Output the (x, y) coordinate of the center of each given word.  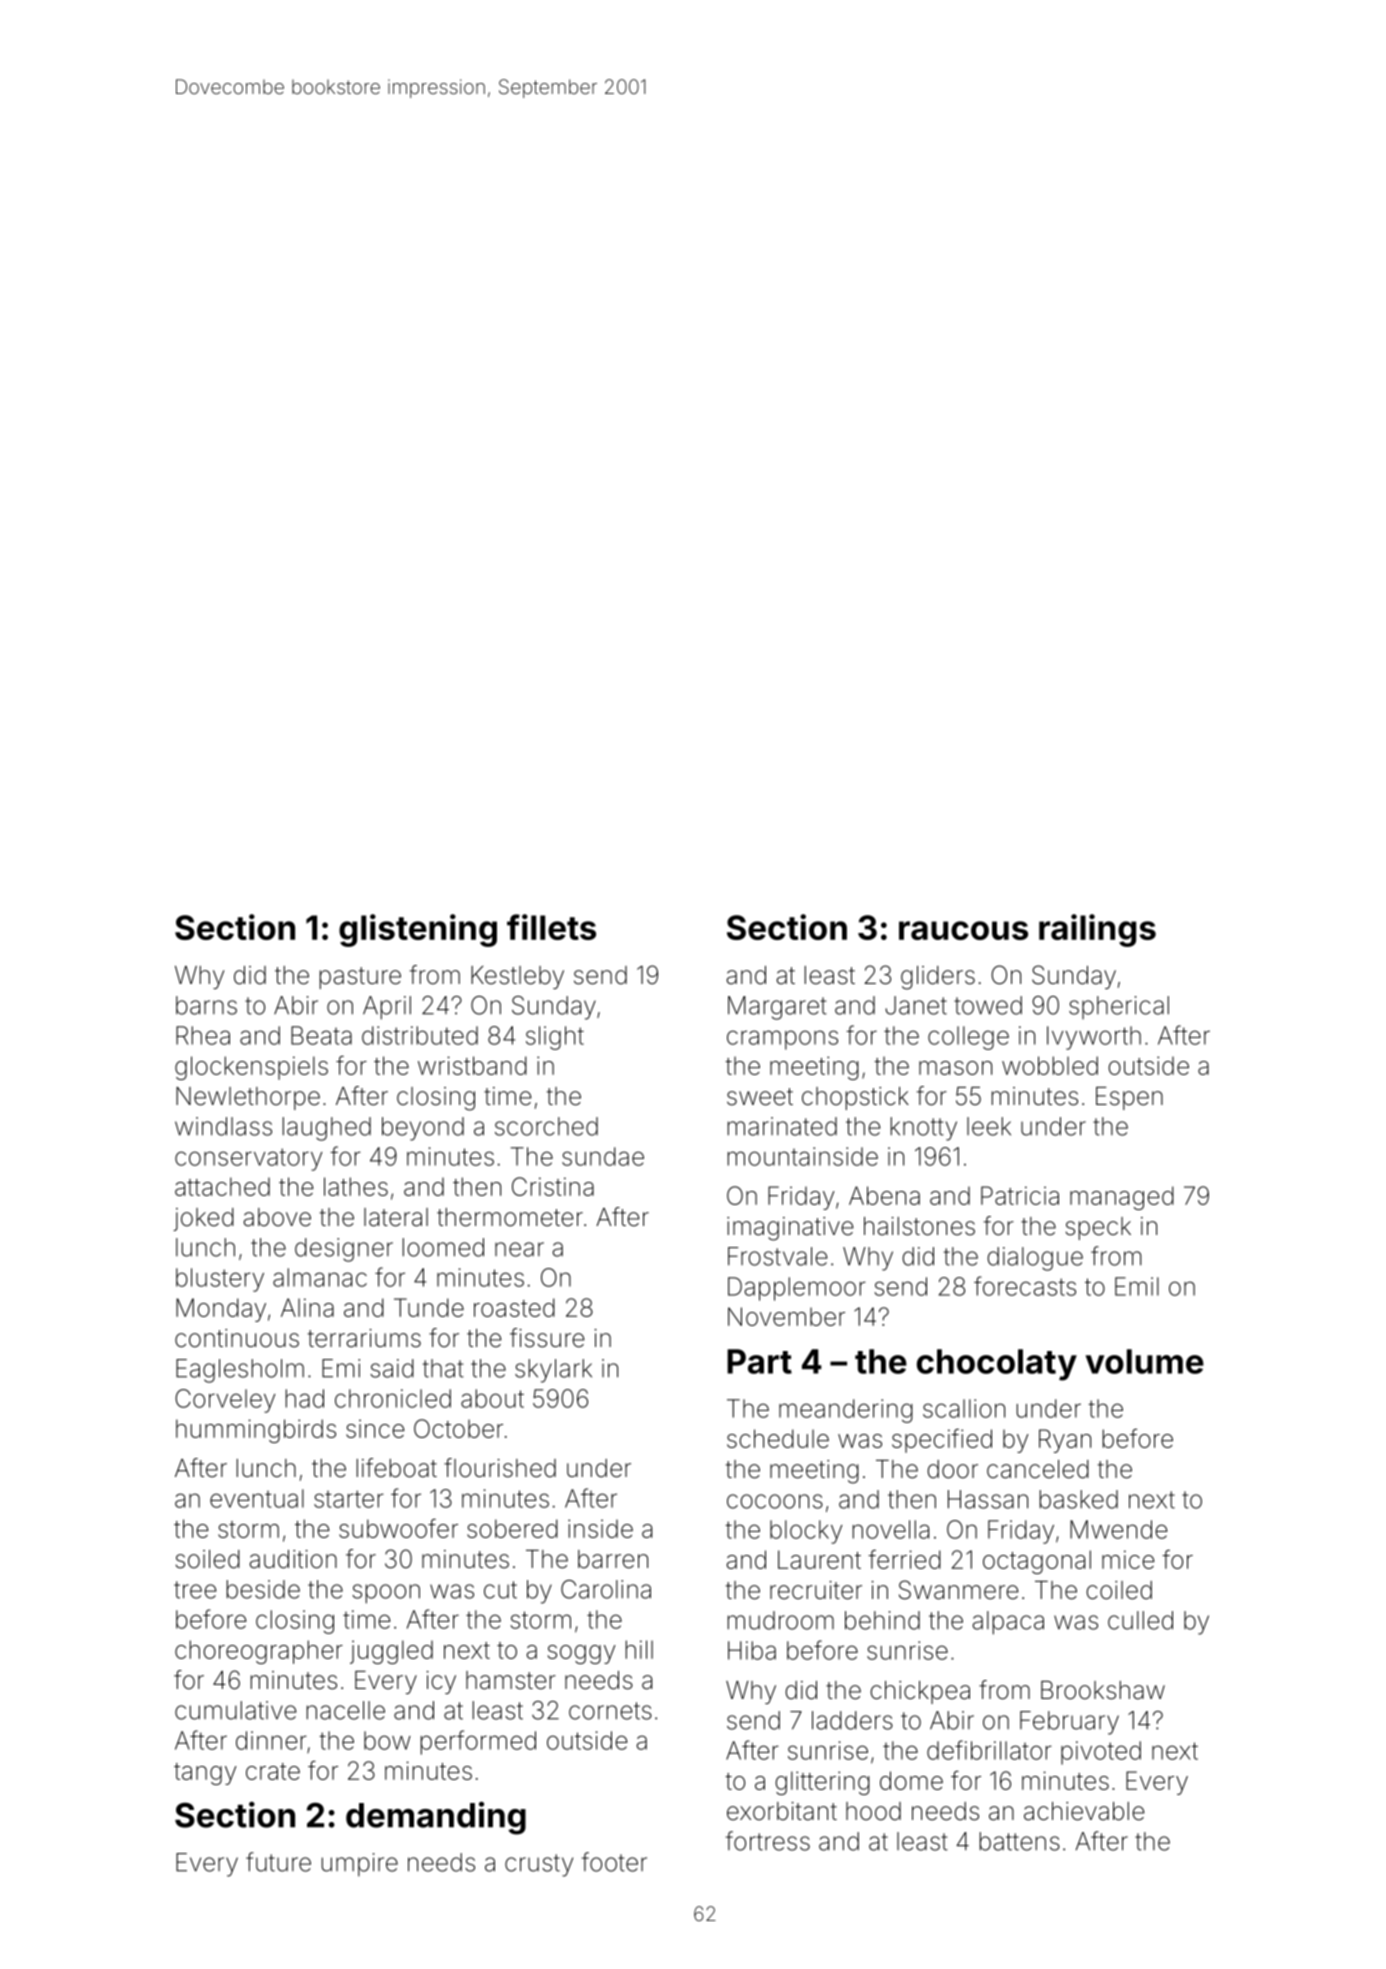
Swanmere (958, 1590)
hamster (511, 1680)
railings (1097, 930)
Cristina (553, 1186)
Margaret (777, 1008)
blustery (220, 1280)
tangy (205, 1774)
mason (955, 1068)
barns (206, 1005)
